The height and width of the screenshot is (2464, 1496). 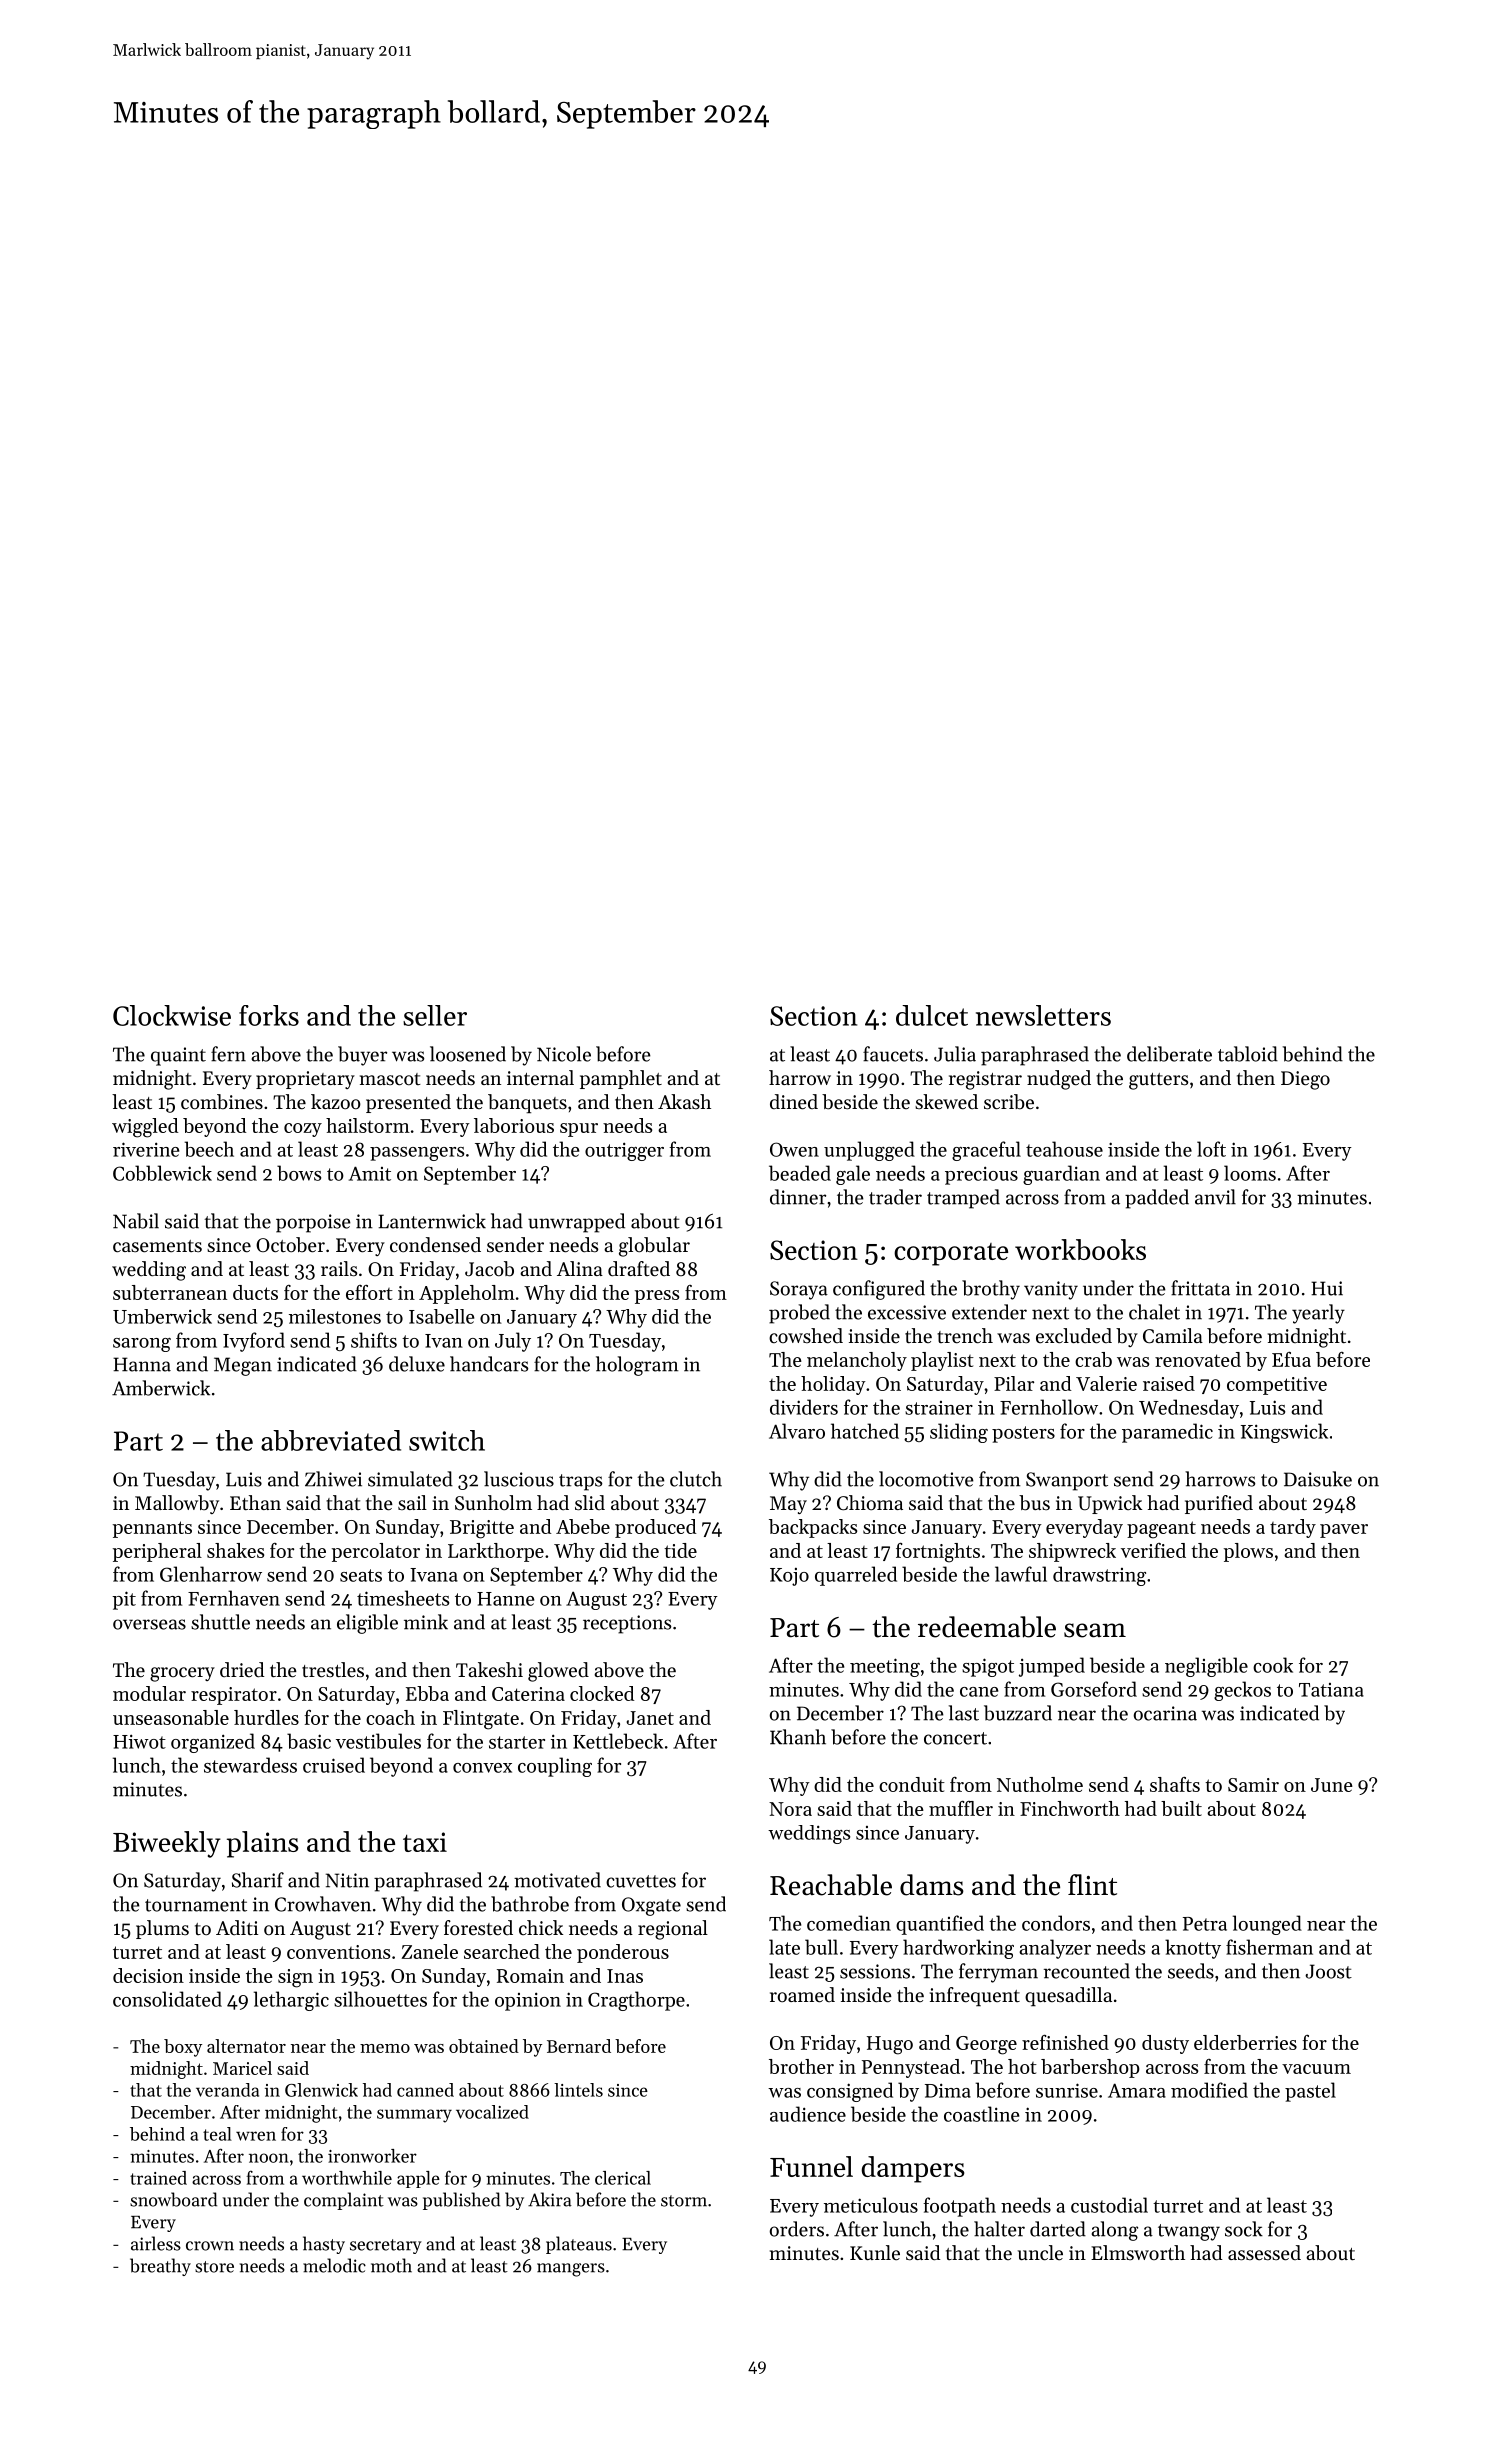 What do you see at coordinates (1154, 1312) in the screenshot?
I see `chalet` at bounding box center [1154, 1312].
